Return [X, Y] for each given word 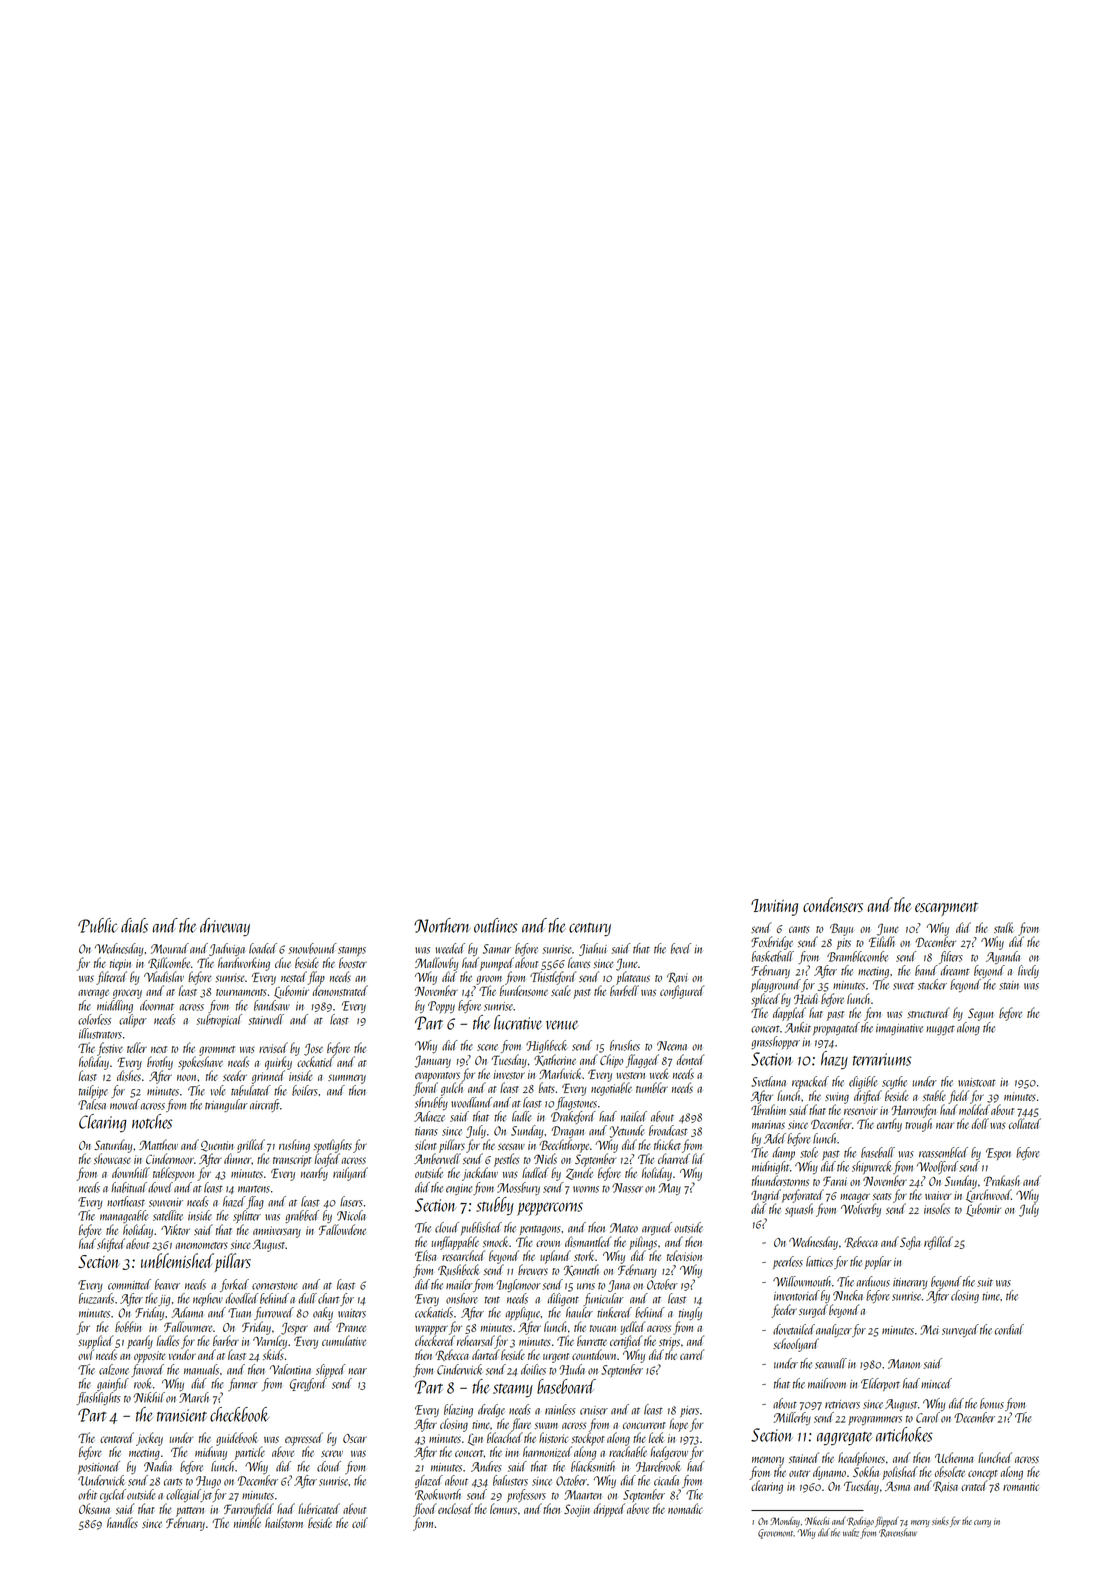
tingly [690, 1313]
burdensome [524, 990]
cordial [1009, 1329]
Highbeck [546, 1046]
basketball [773, 956]
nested [294, 976]
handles [122, 1522]
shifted [111, 1245]
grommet [217, 1051]
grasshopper [775, 1042]
